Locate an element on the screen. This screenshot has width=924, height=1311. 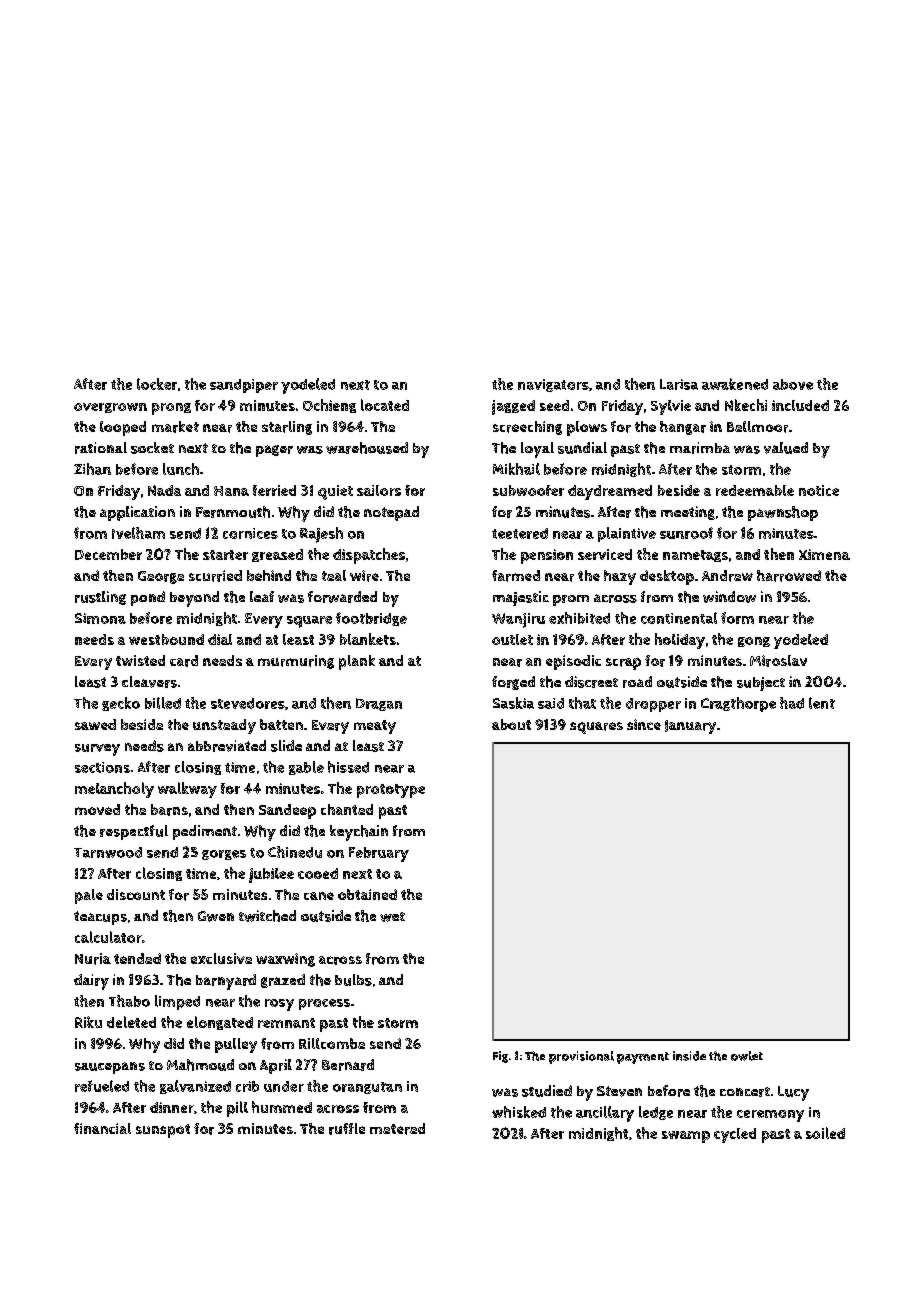
hissed is located at coordinates (348, 767).
